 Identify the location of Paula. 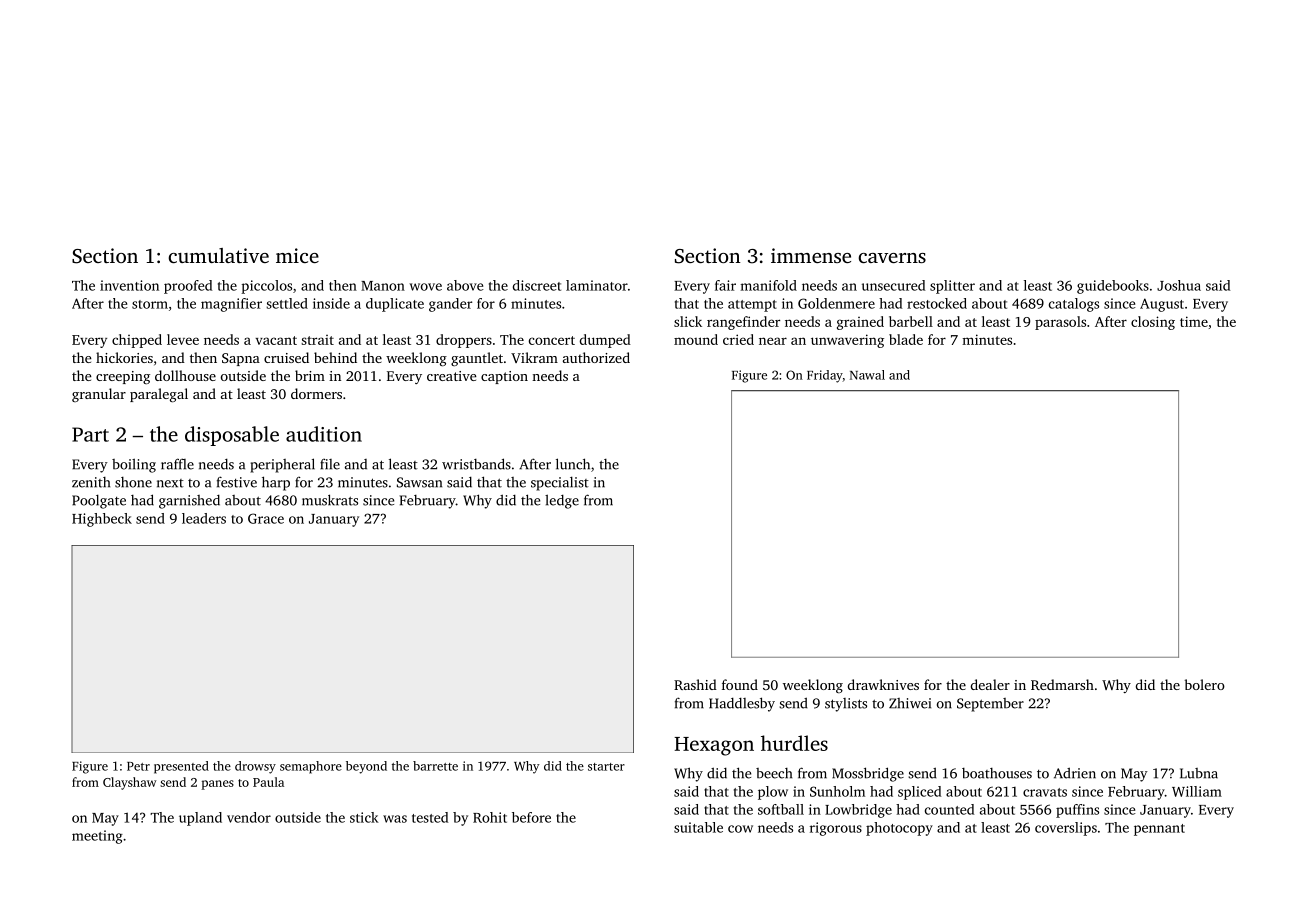
(268, 782).
